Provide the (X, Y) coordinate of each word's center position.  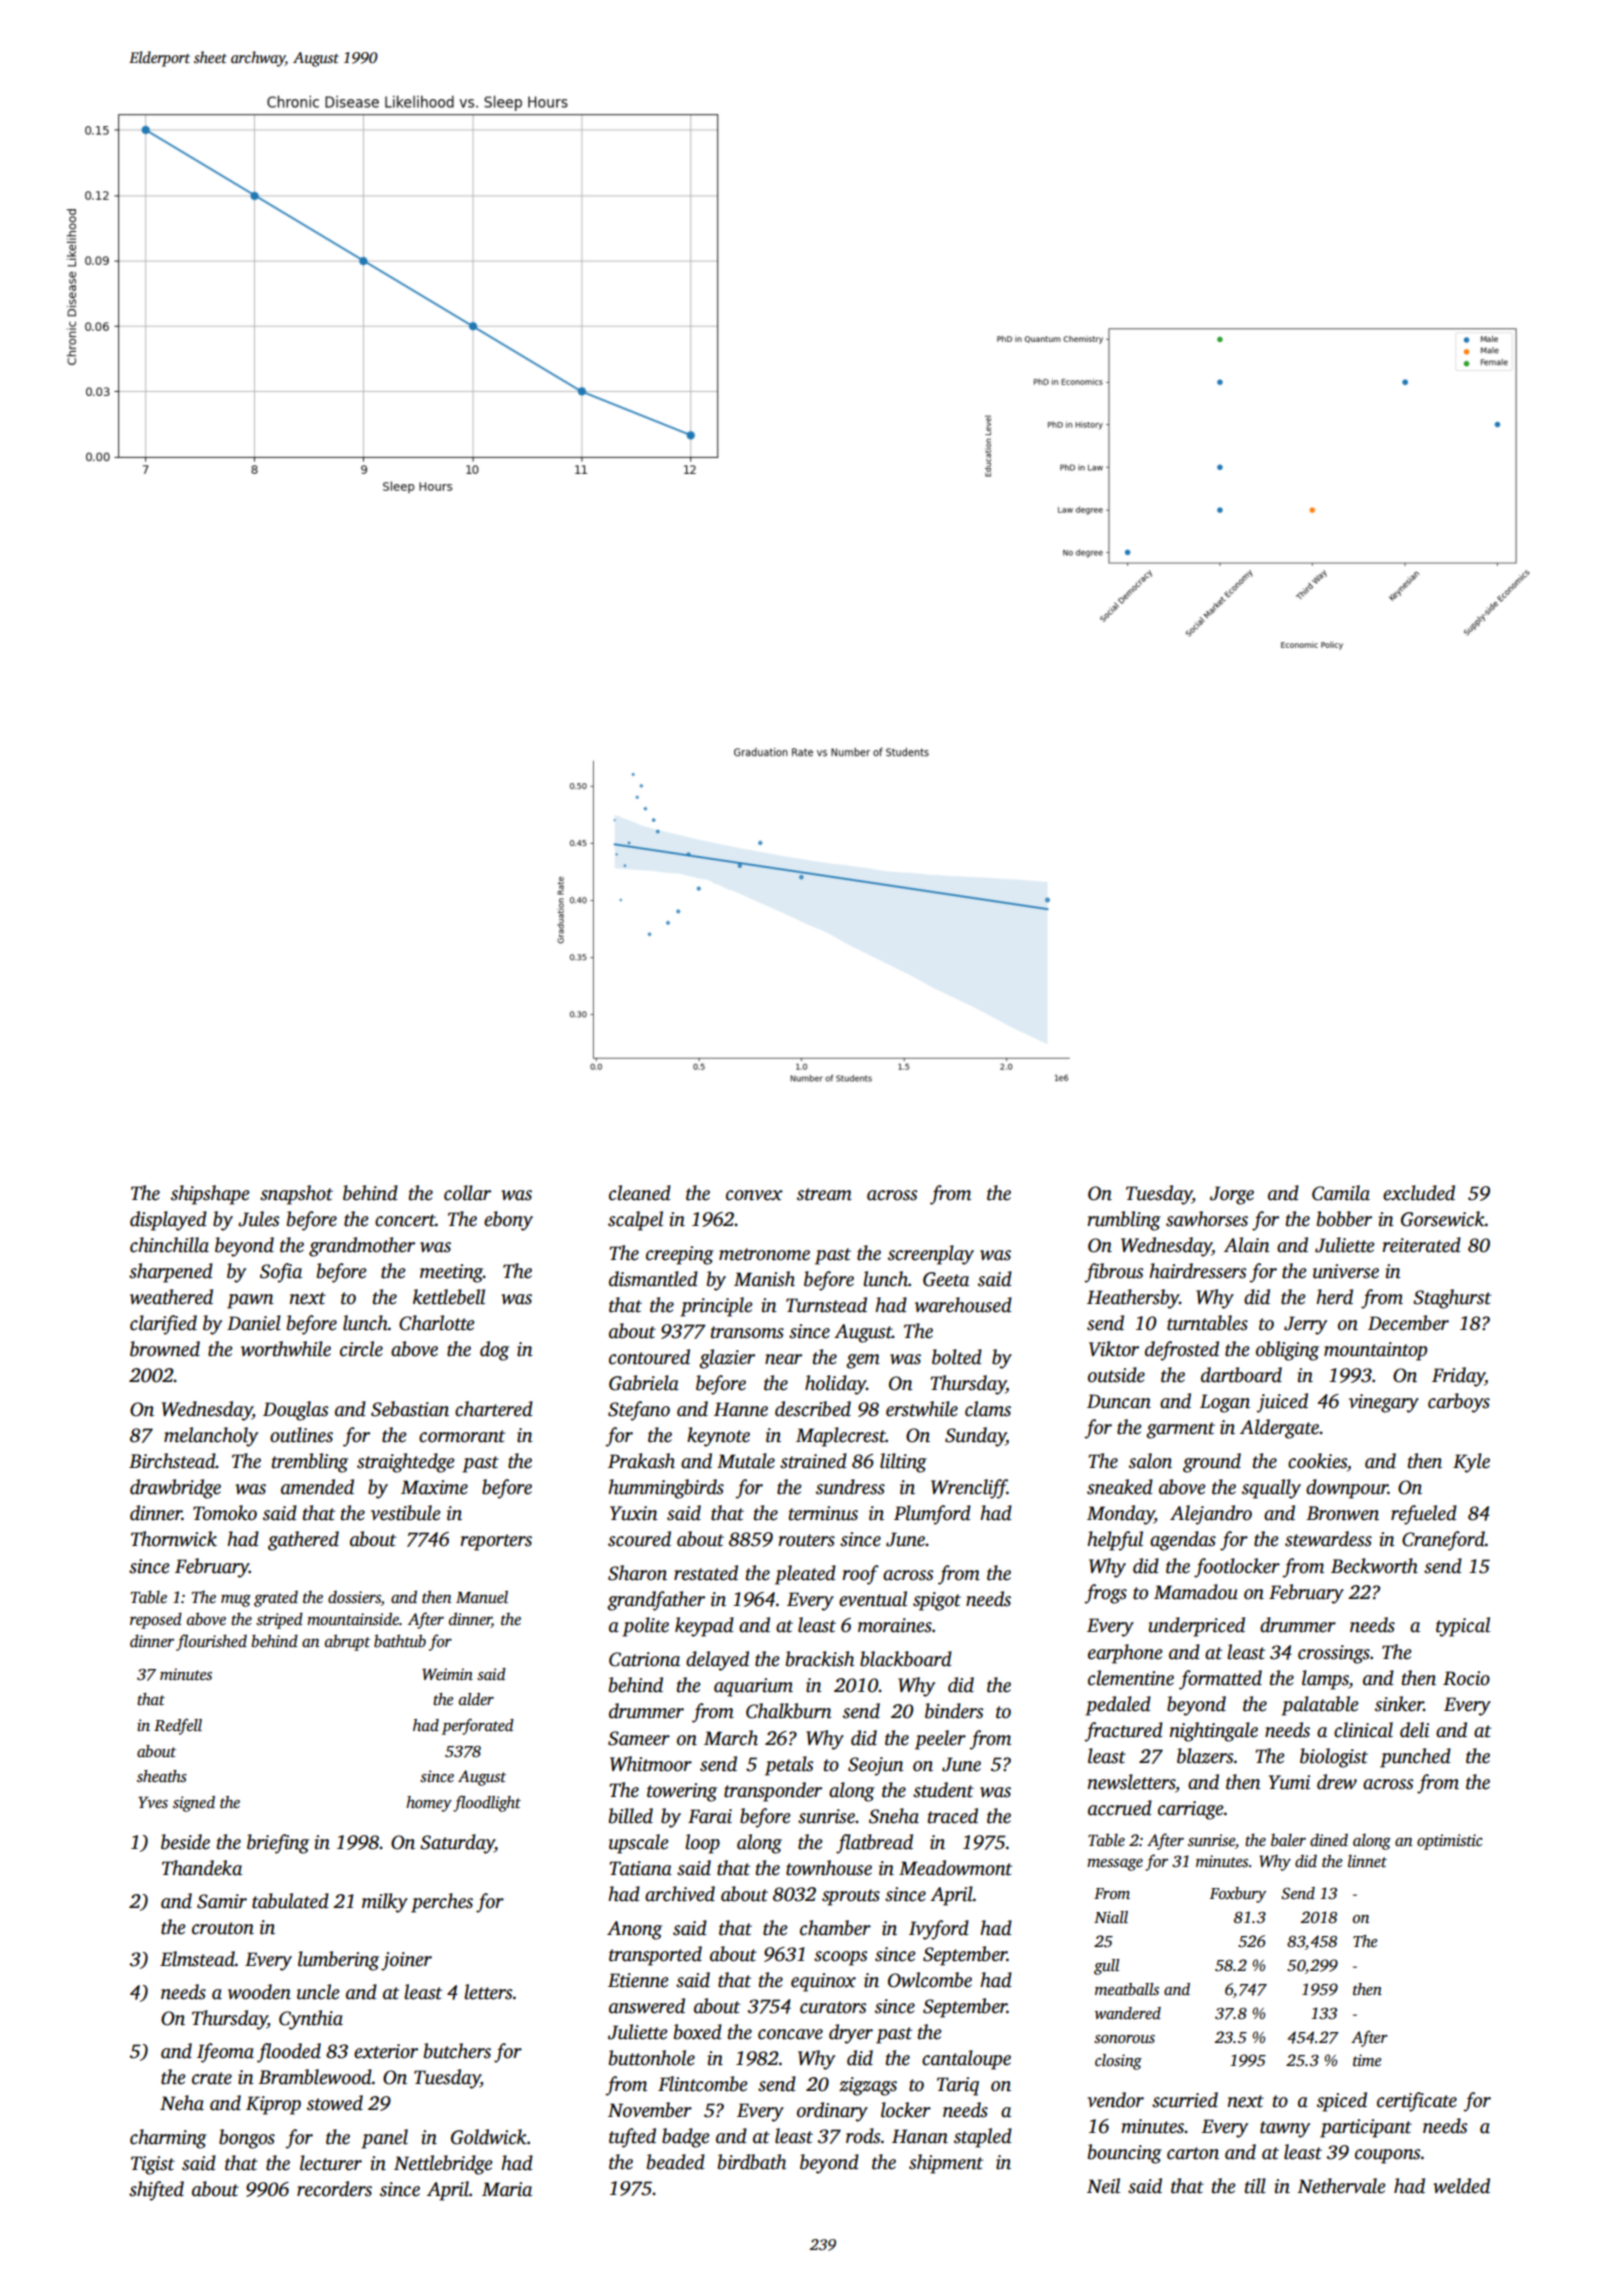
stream (824, 1194)
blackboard (906, 1659)
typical (1463, 1627)
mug (236, 1600)
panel (384, 2139)
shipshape (210, 1195)
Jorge (1232, 1195)
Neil (1103, 2186)
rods (863, 2136)
